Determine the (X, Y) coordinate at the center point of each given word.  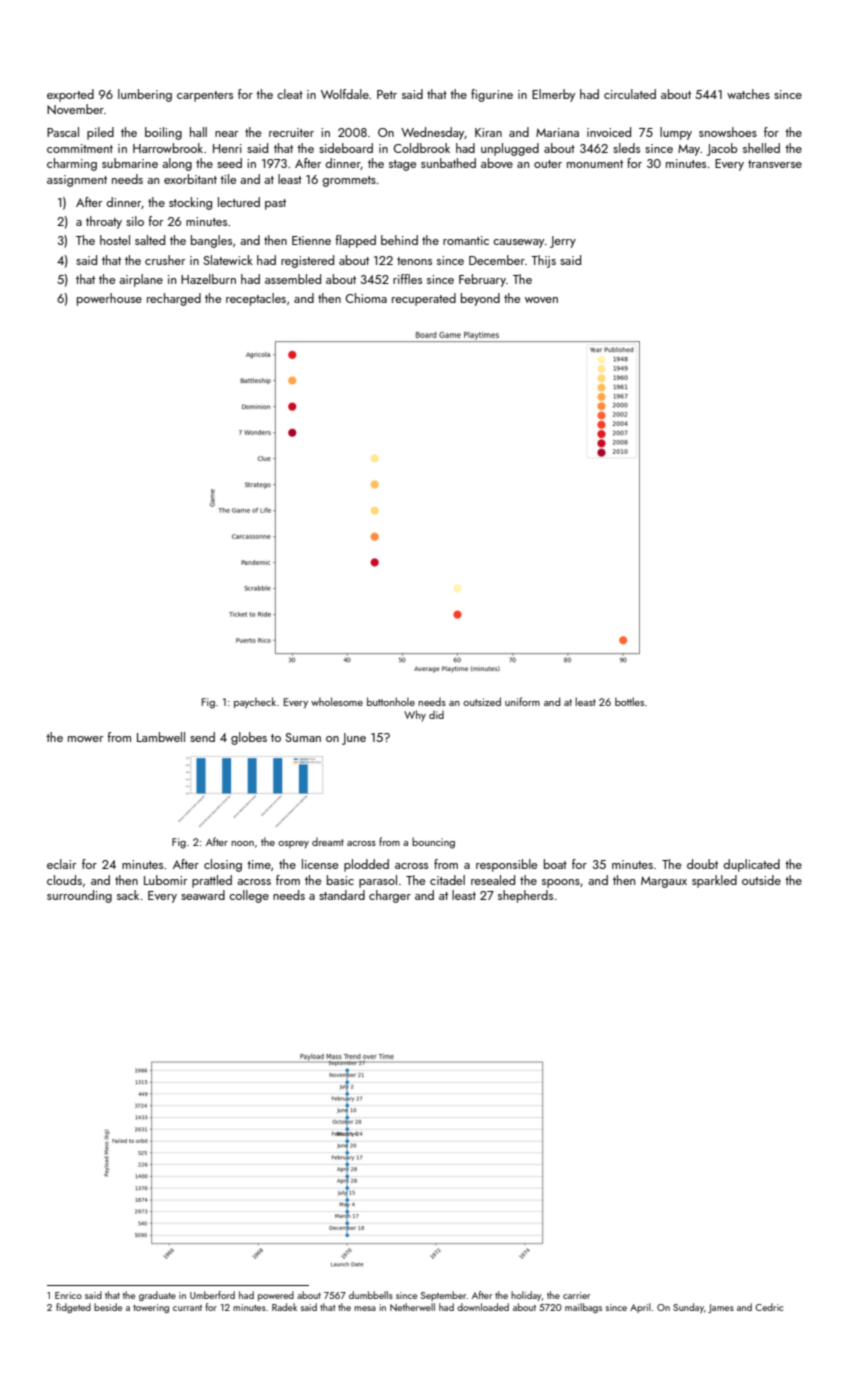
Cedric (769, 1307)
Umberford (212, 1295)
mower (85, 739)
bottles (629, 701)
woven (541, 300)
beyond (480, 299)
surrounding (79, 896)
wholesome (337, 701)
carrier (576, 1295)
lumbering (145, 95)
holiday (526, 1296)
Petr (387, 94)
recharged (174, 299)
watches (748, 94)
